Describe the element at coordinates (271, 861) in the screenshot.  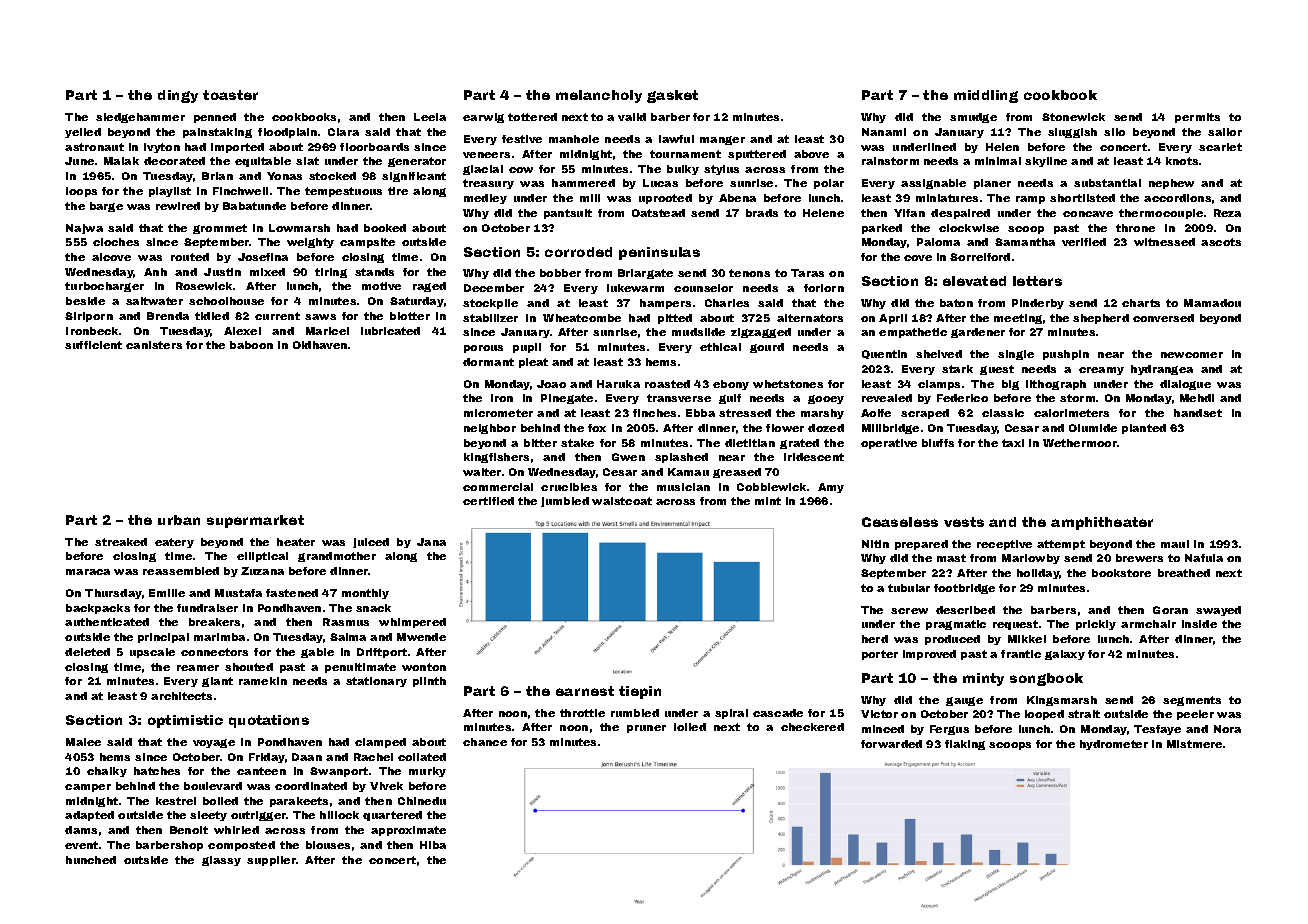
I see `supplier` at that location.
